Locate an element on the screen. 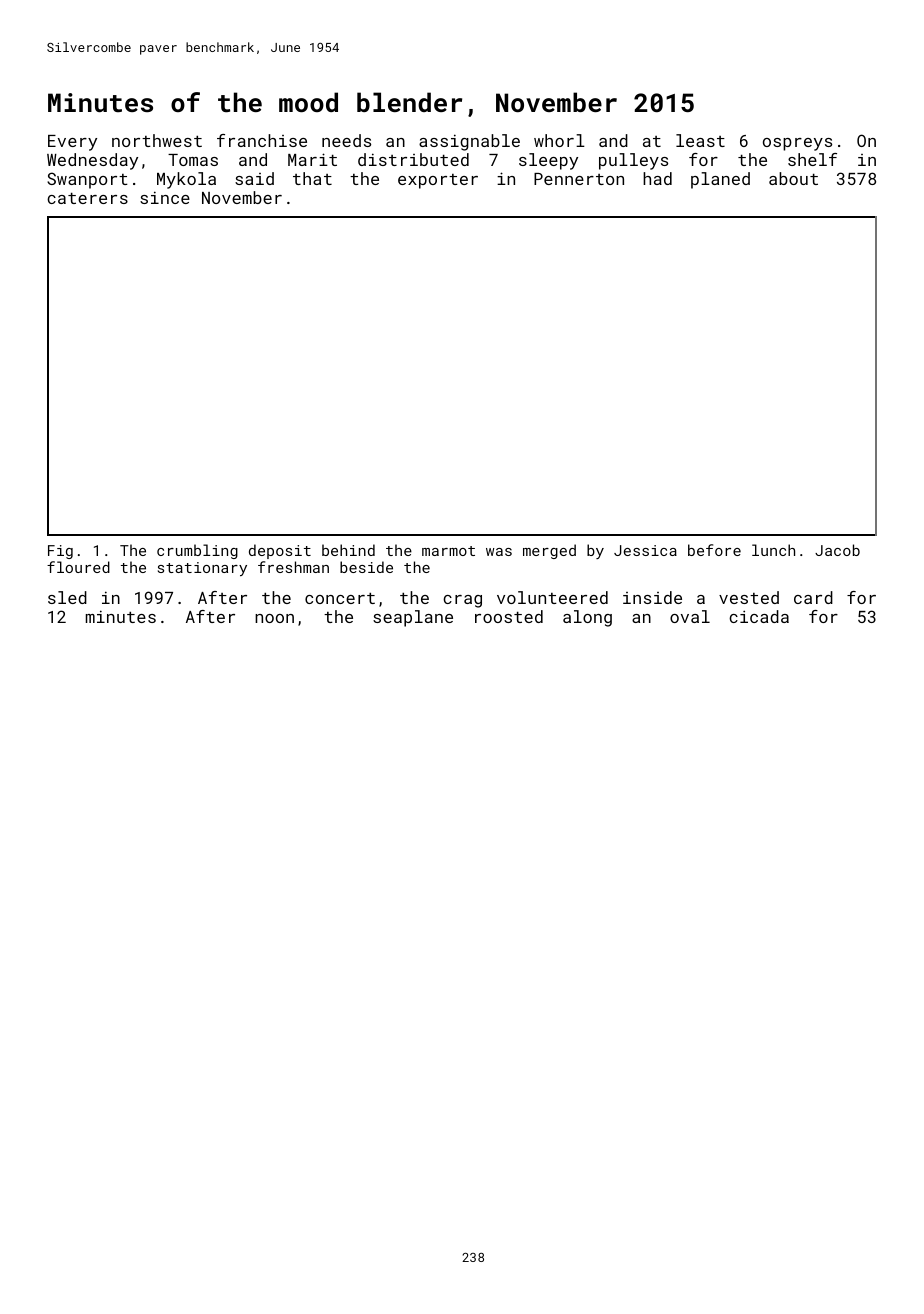  about is located at coordinates (793, 178).
